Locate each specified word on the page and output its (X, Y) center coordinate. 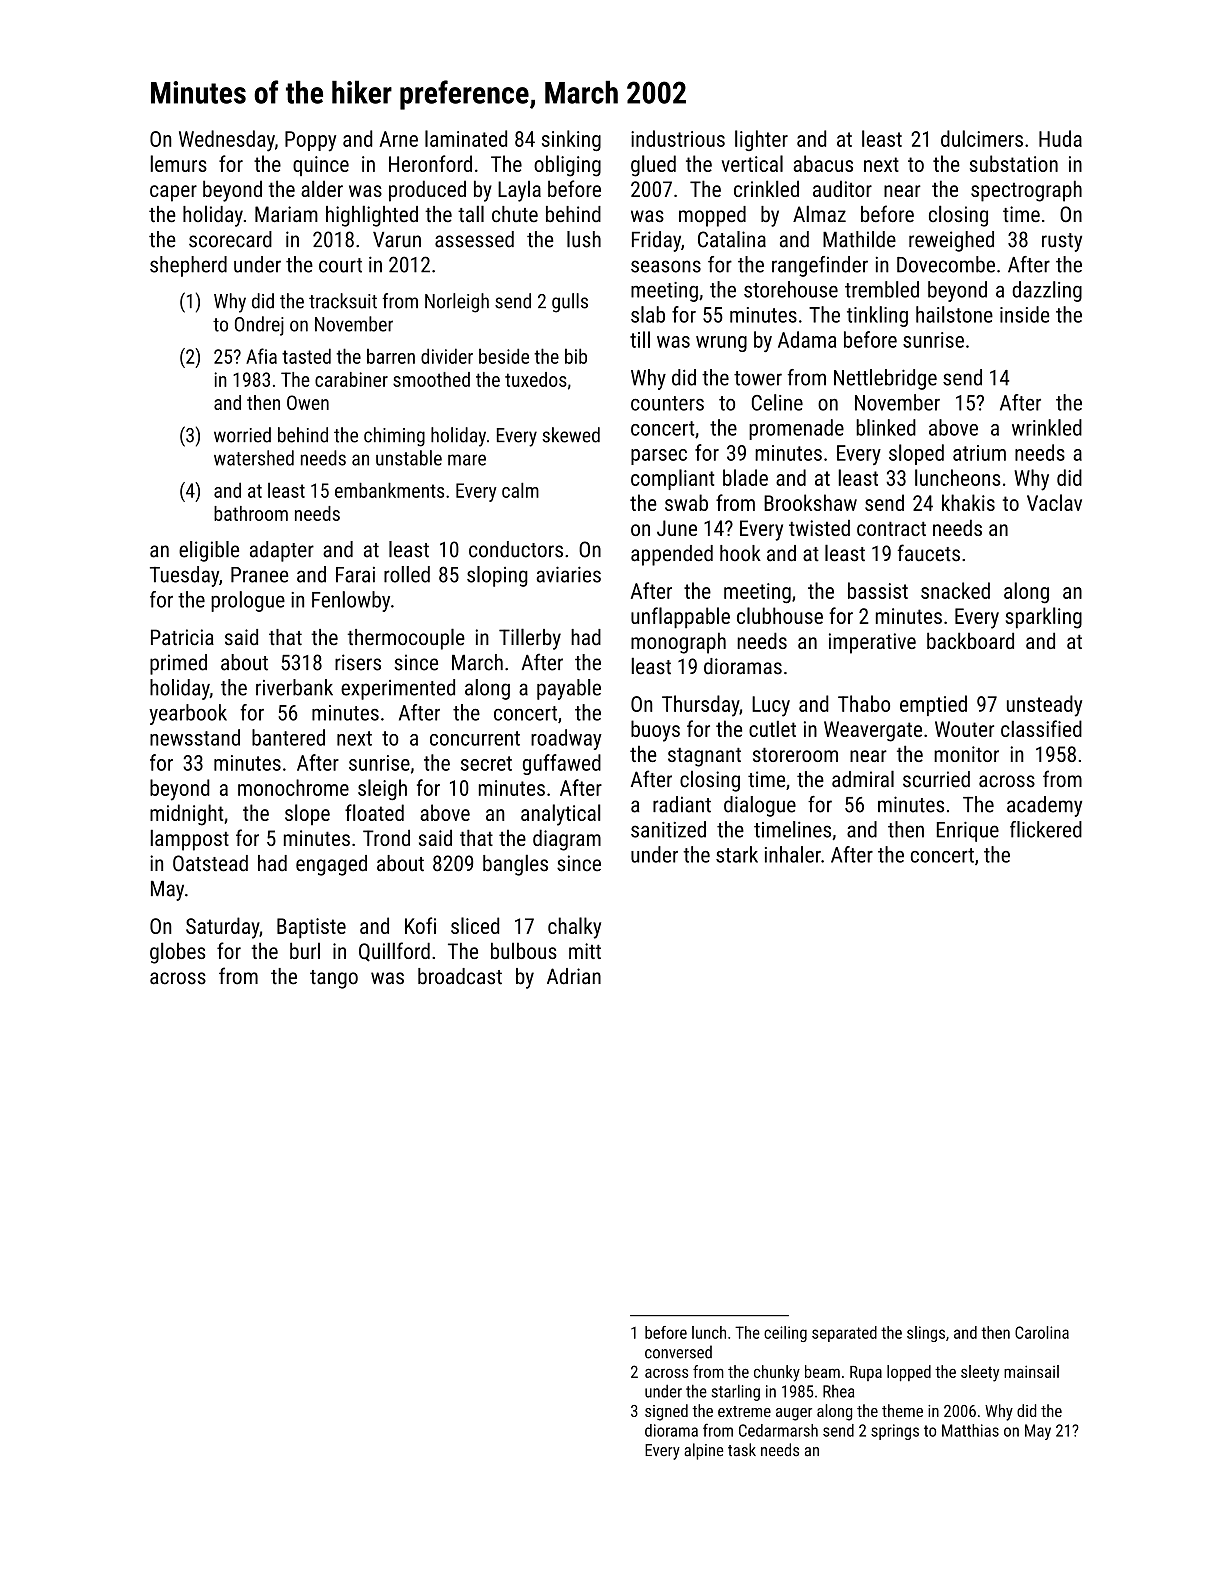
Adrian (574, 976)
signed (666, 1412)
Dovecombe (946, 264)
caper (173, 193)
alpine (703, 1451)
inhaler (793, 854)
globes (177, 953)
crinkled (766, 188)
